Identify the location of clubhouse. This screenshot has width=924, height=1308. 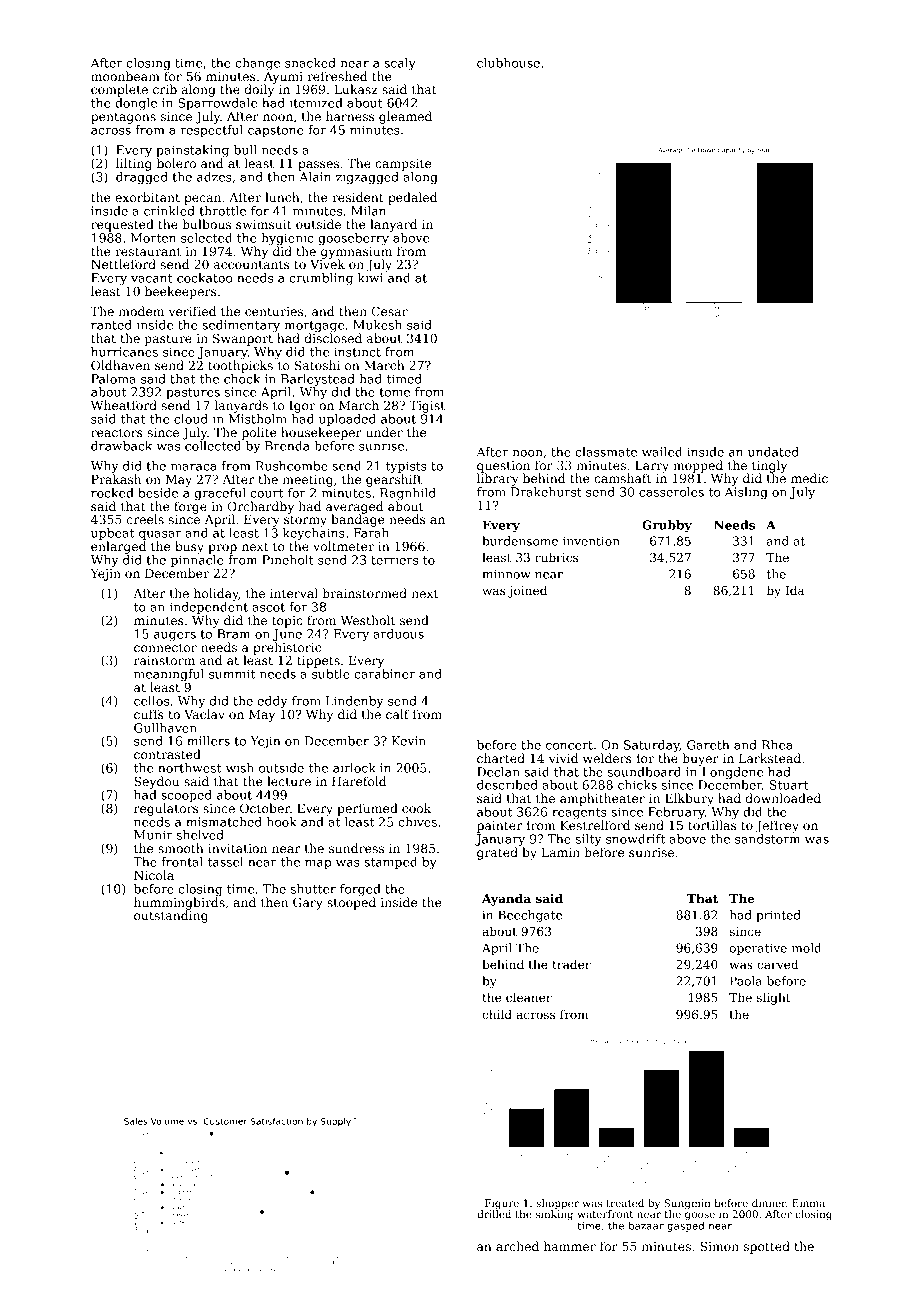
(508, 63).
